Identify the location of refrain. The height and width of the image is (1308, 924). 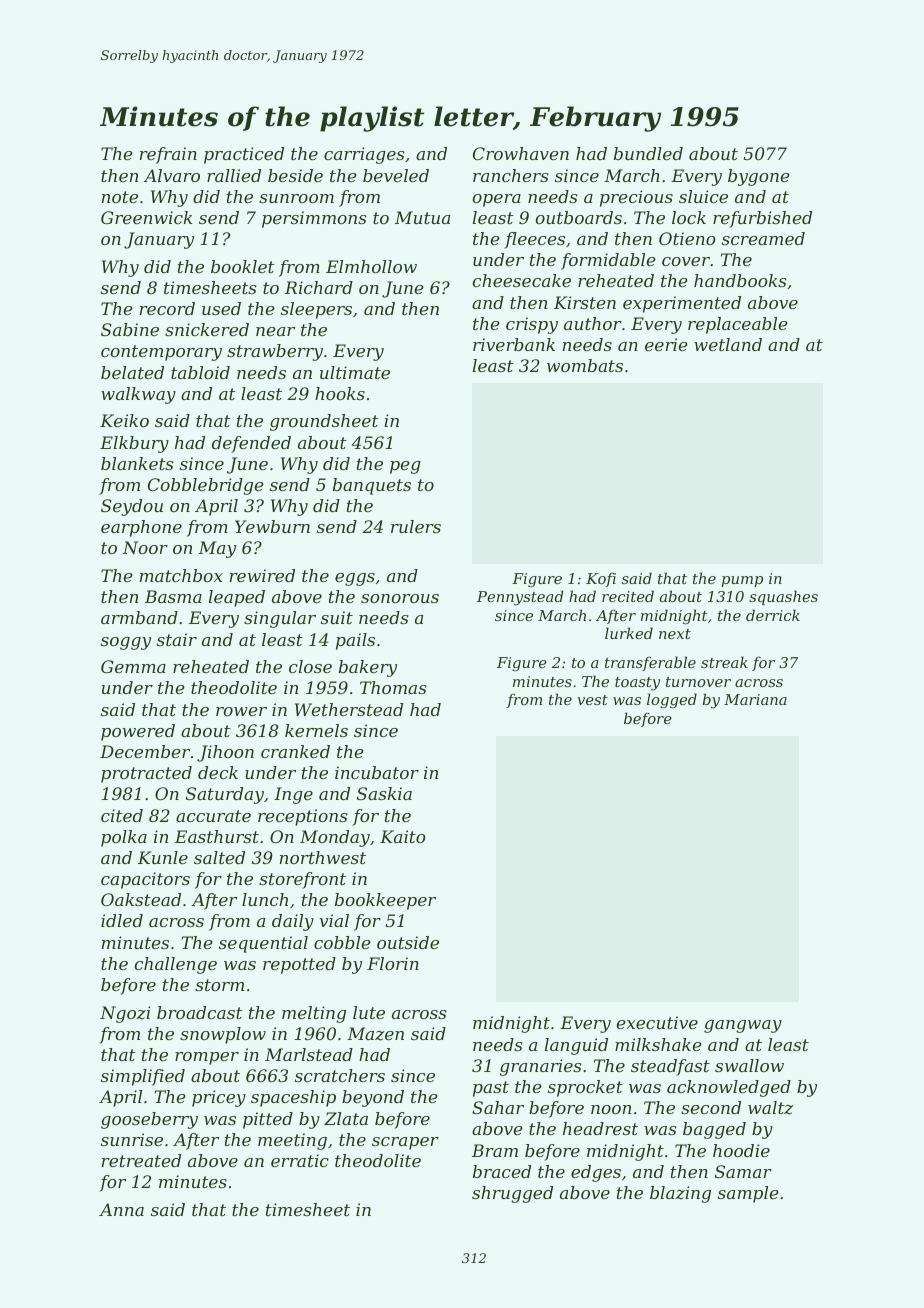
(168, 155).
